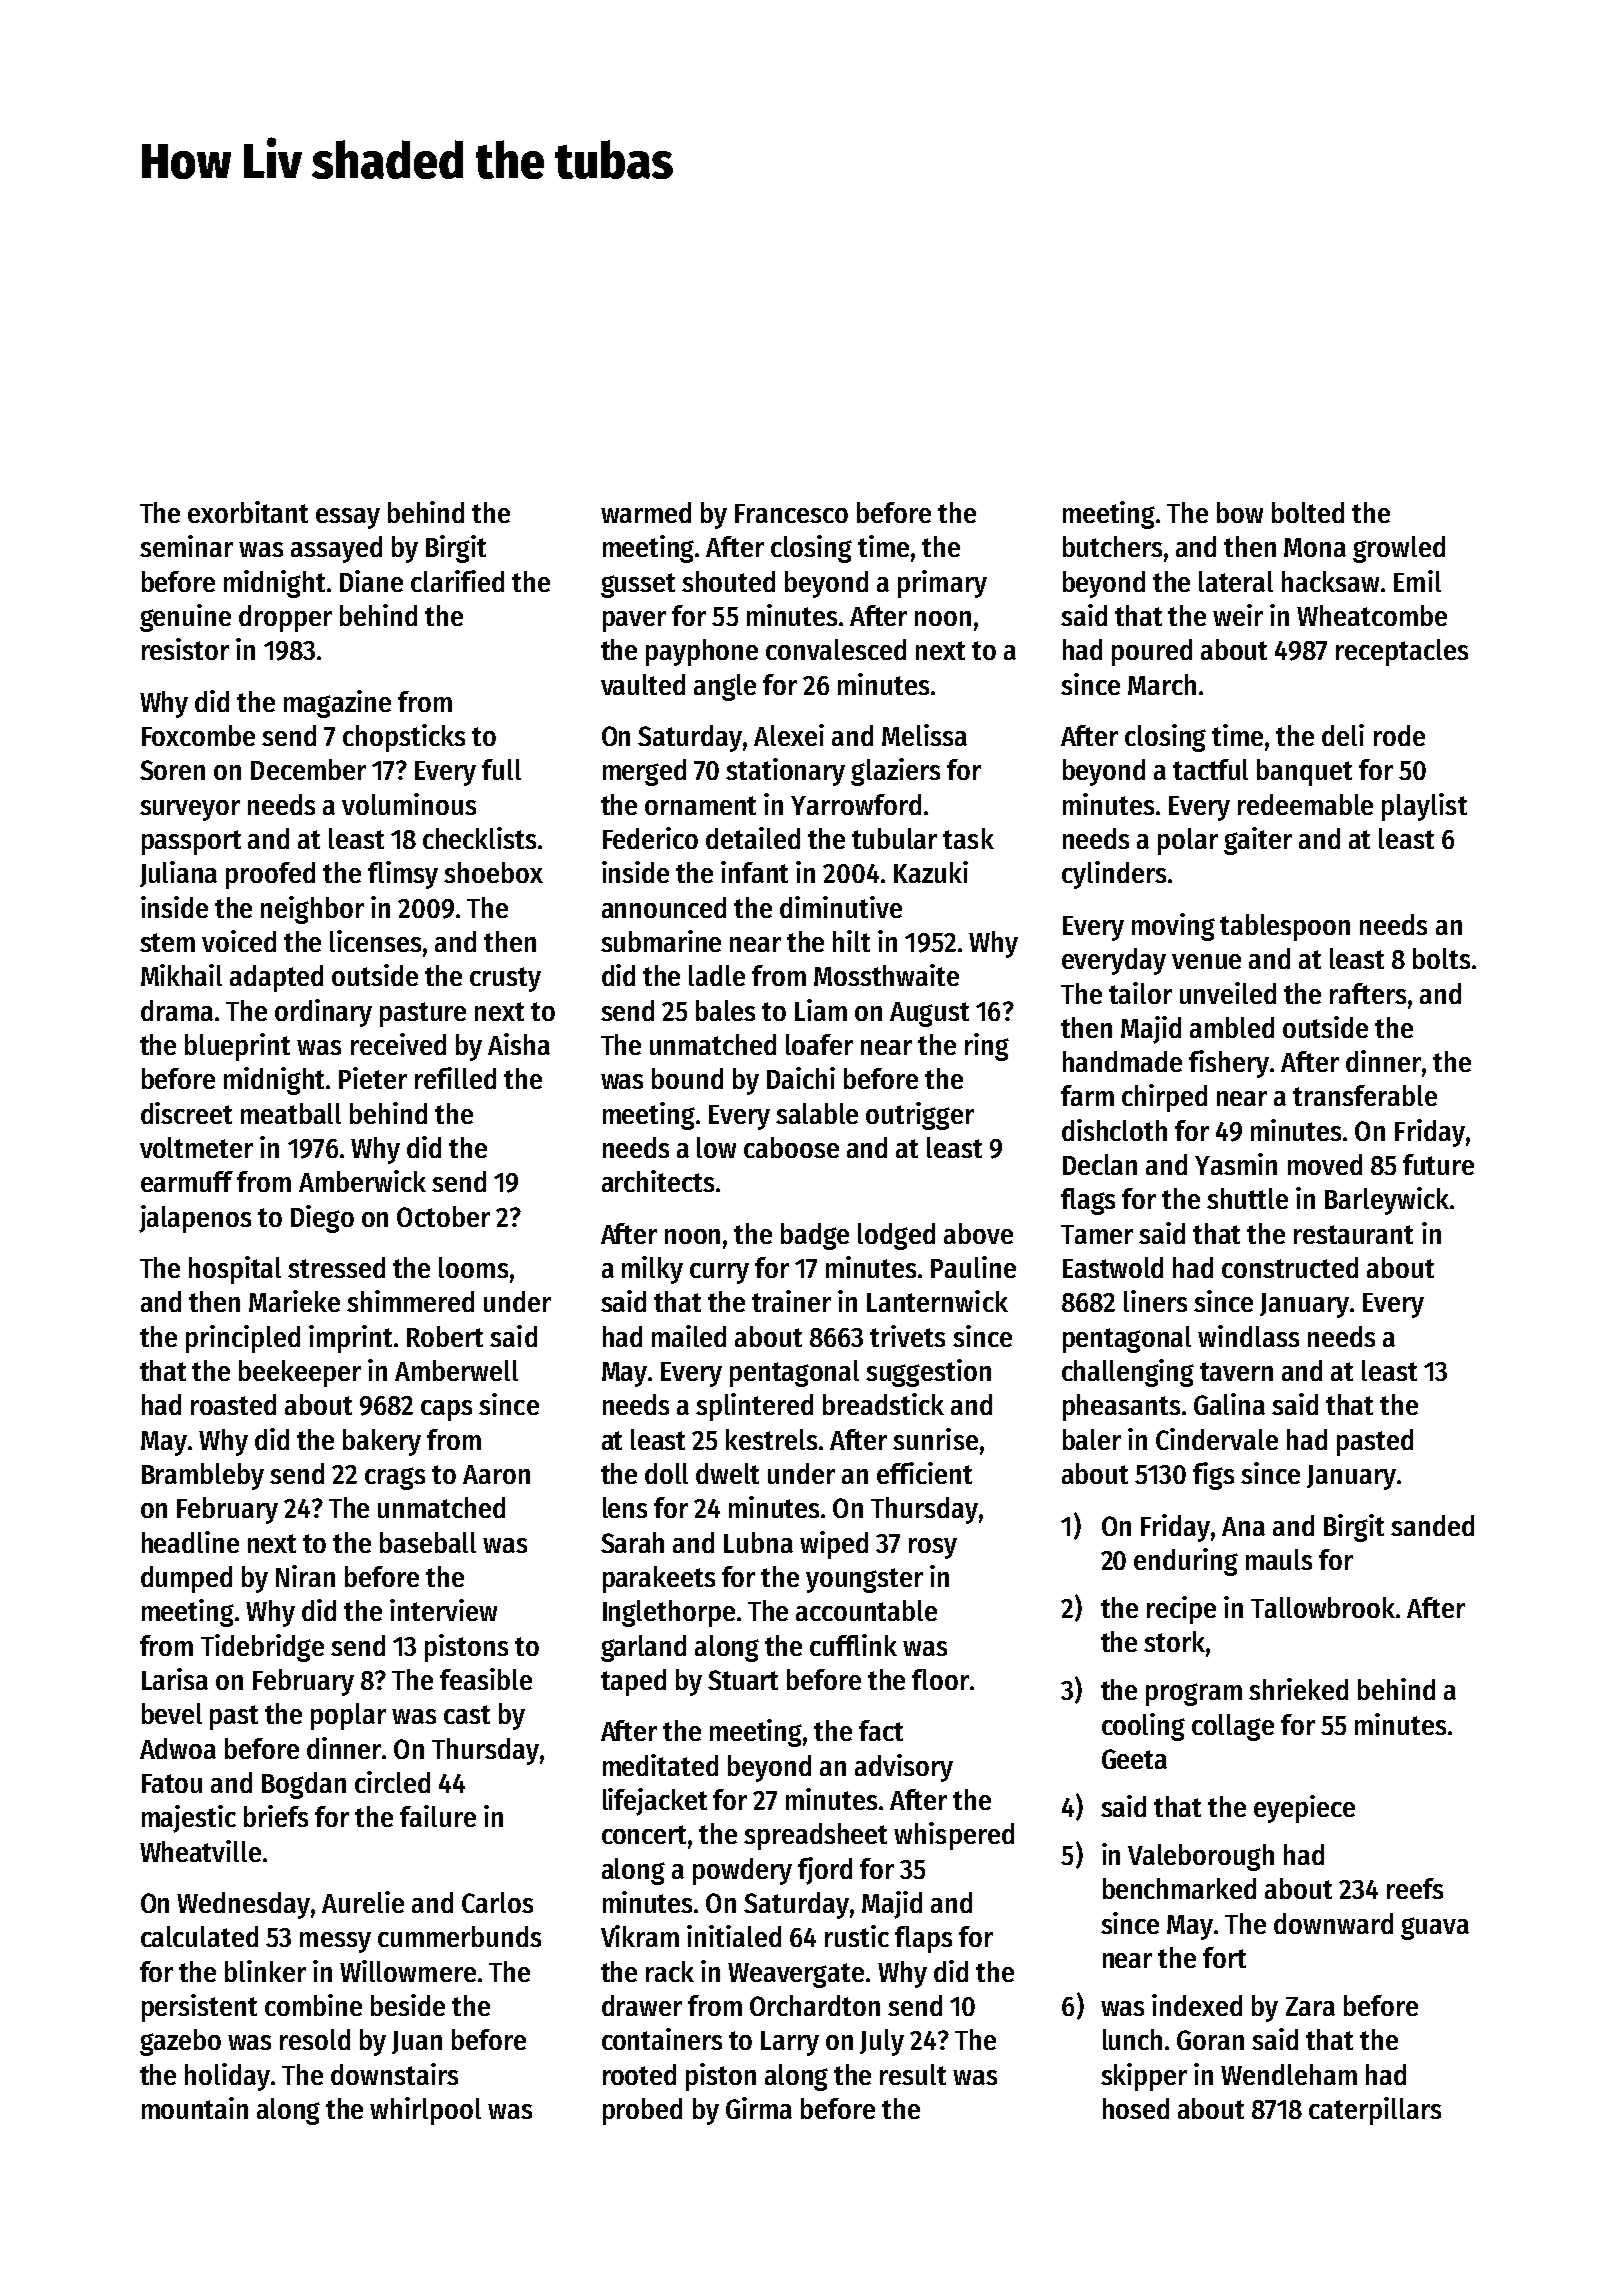 This screenshot has height=2292, width=1620. What do you see at coordinates (1375, 2111) in the screenshot?
I see `caterpillars` at bounding box center [1375, 2111].
